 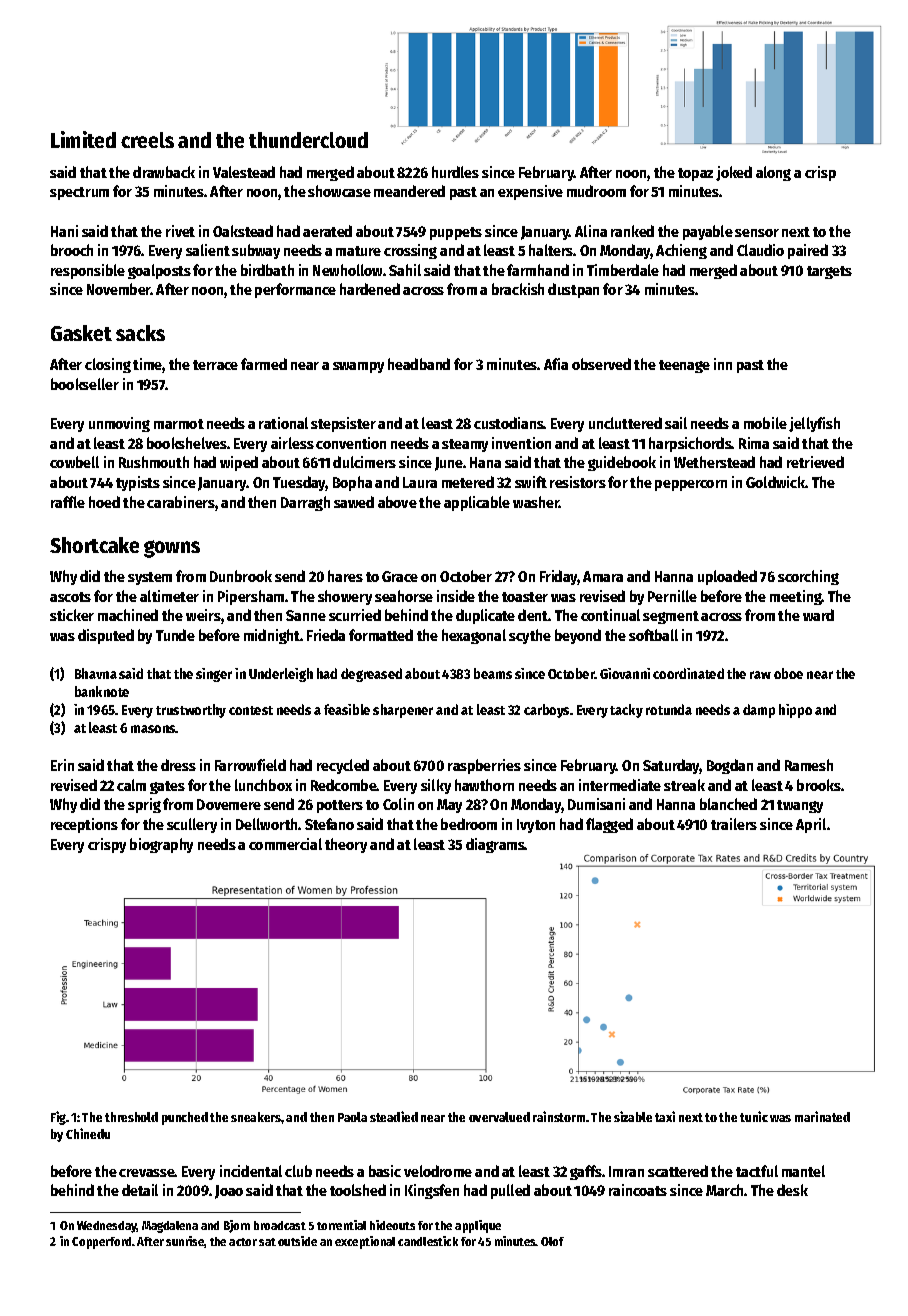 I want to click on paired, so click(x=808, y=251).
